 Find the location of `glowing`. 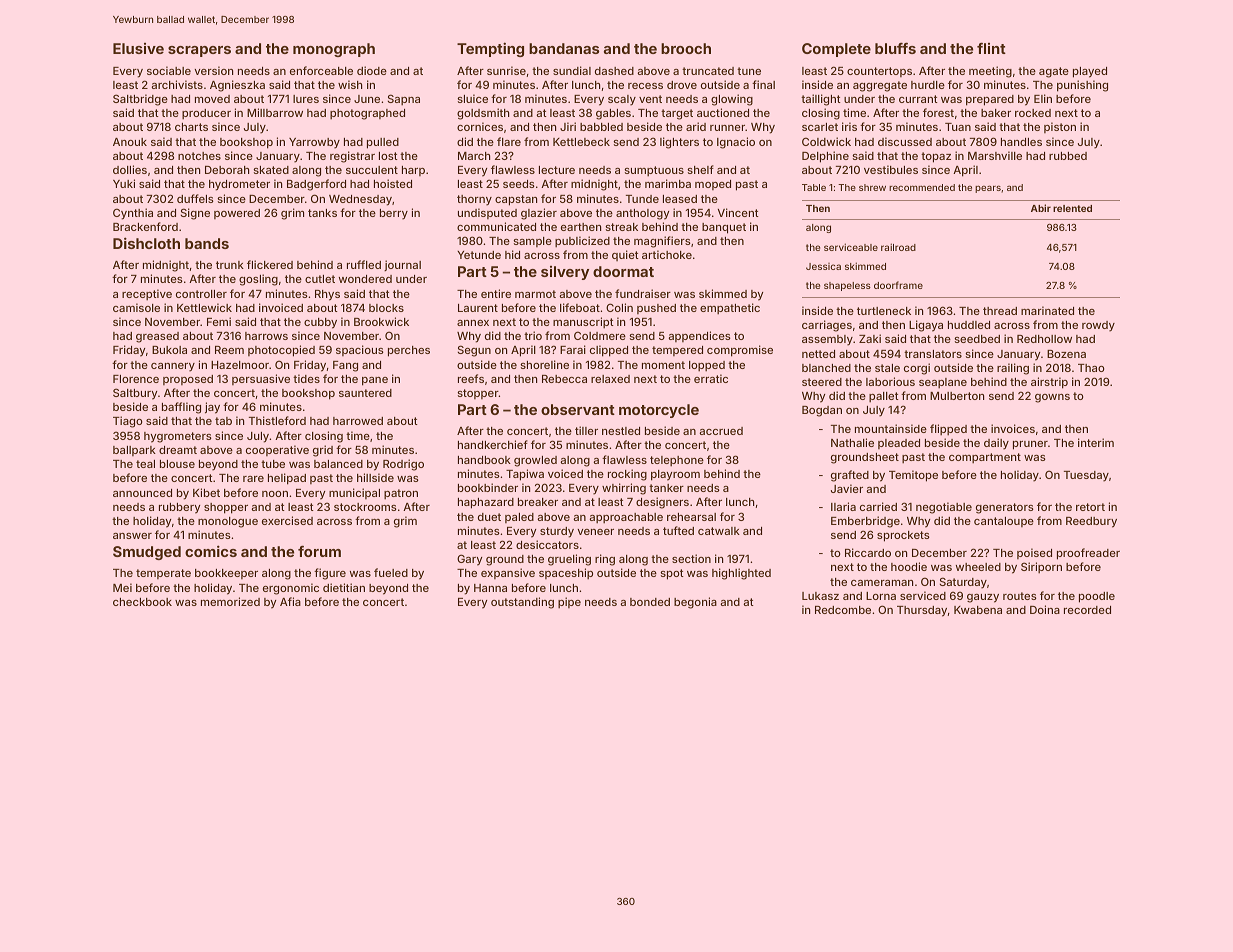

glowing is located at coordinates (732, 100).
